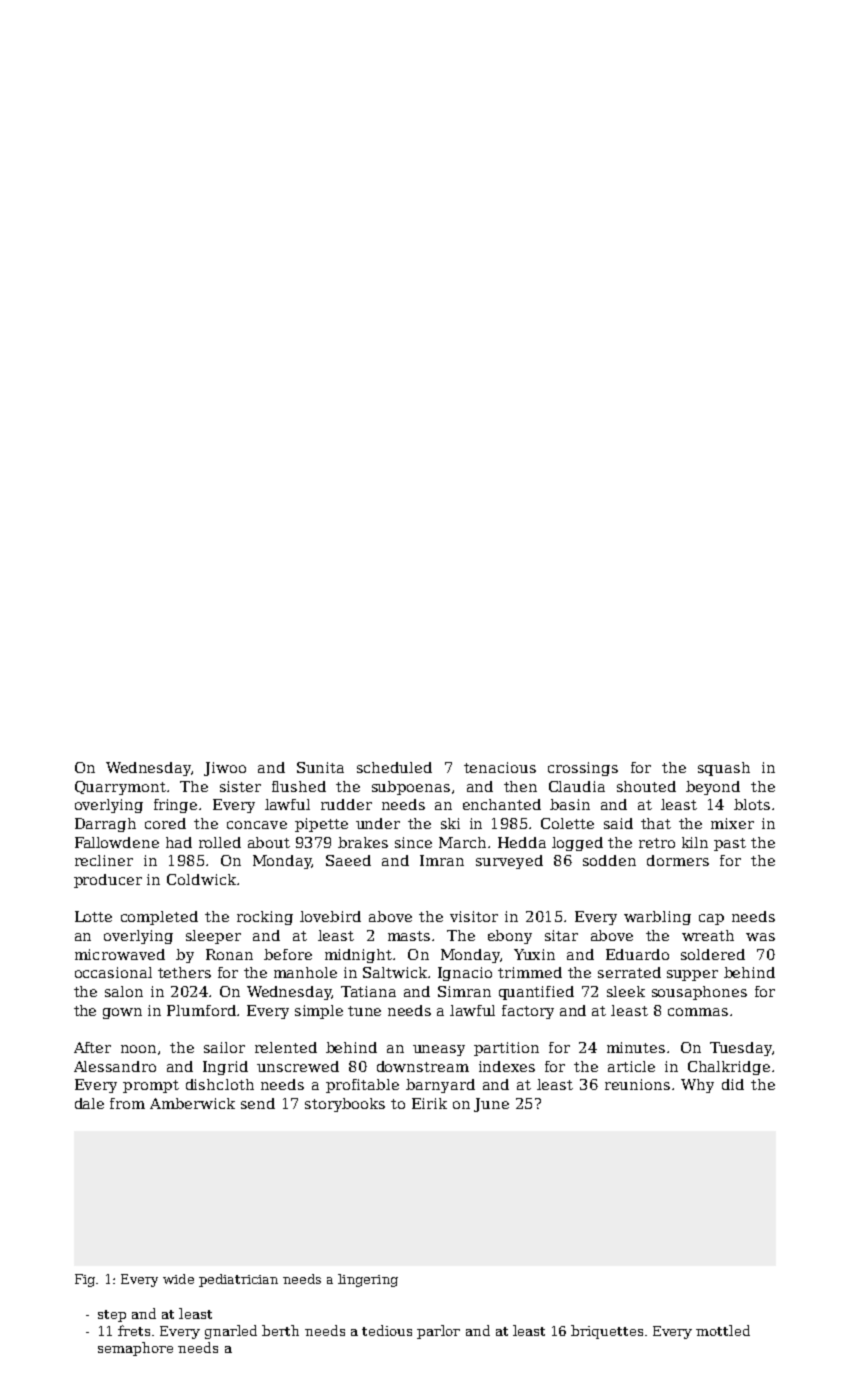 Image resolution: width=849 pixels, height=1400 pixels. I want to click on briquettes, so click(607, 1332).
